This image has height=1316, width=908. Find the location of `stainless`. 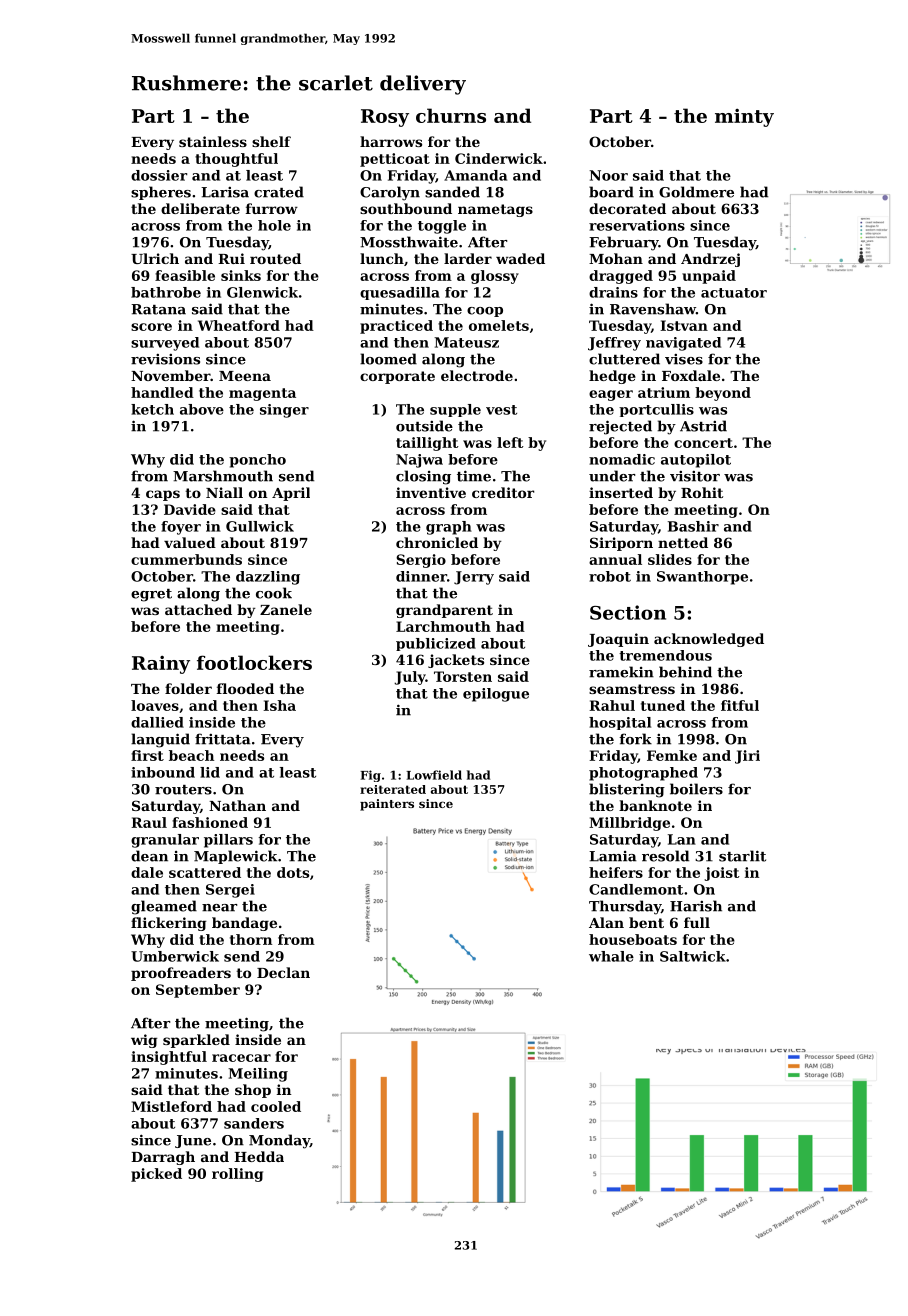

stainless is located at coordinates (213, 141).
